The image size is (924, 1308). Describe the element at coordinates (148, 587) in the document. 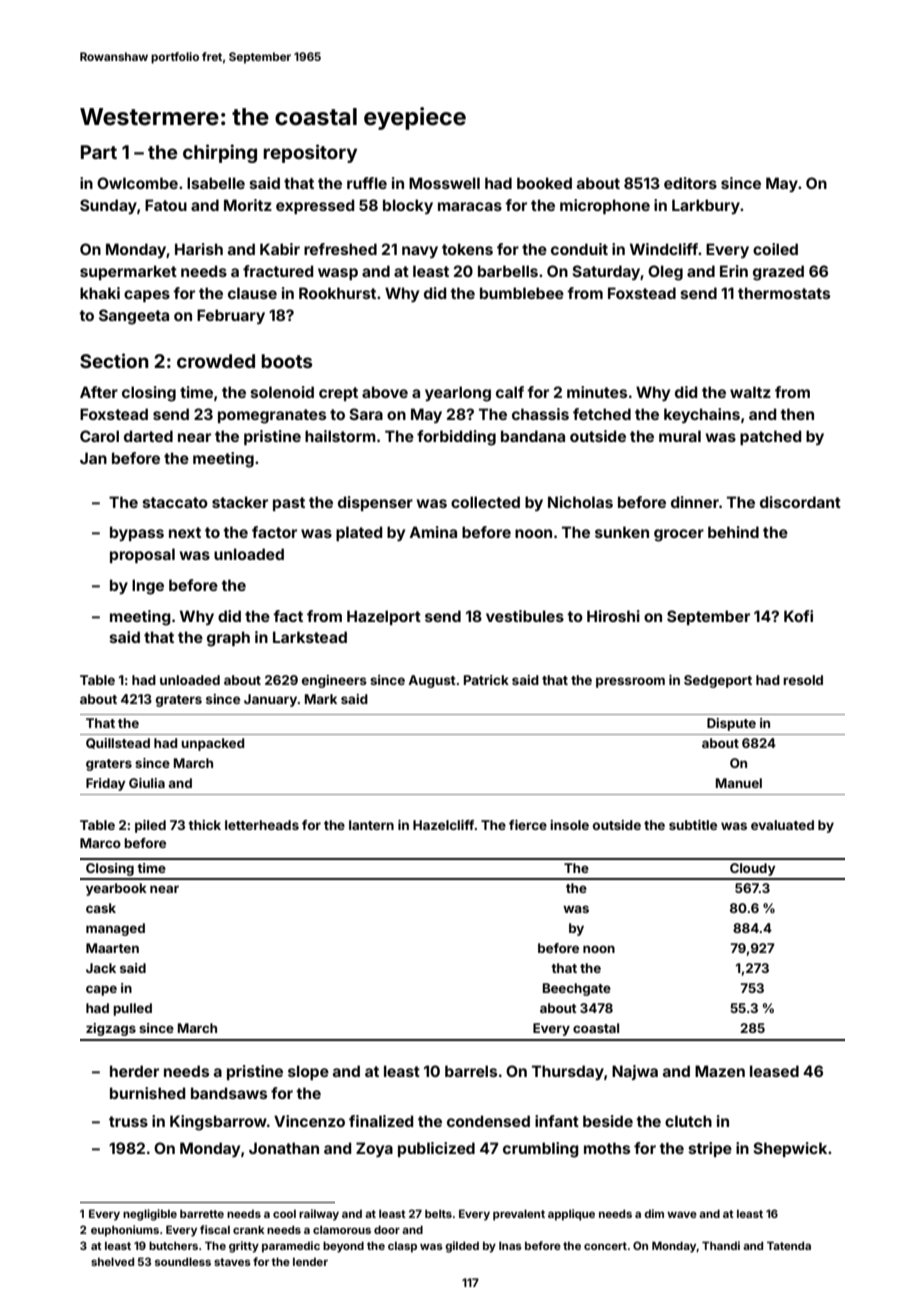

I see `Inge` at that location.
